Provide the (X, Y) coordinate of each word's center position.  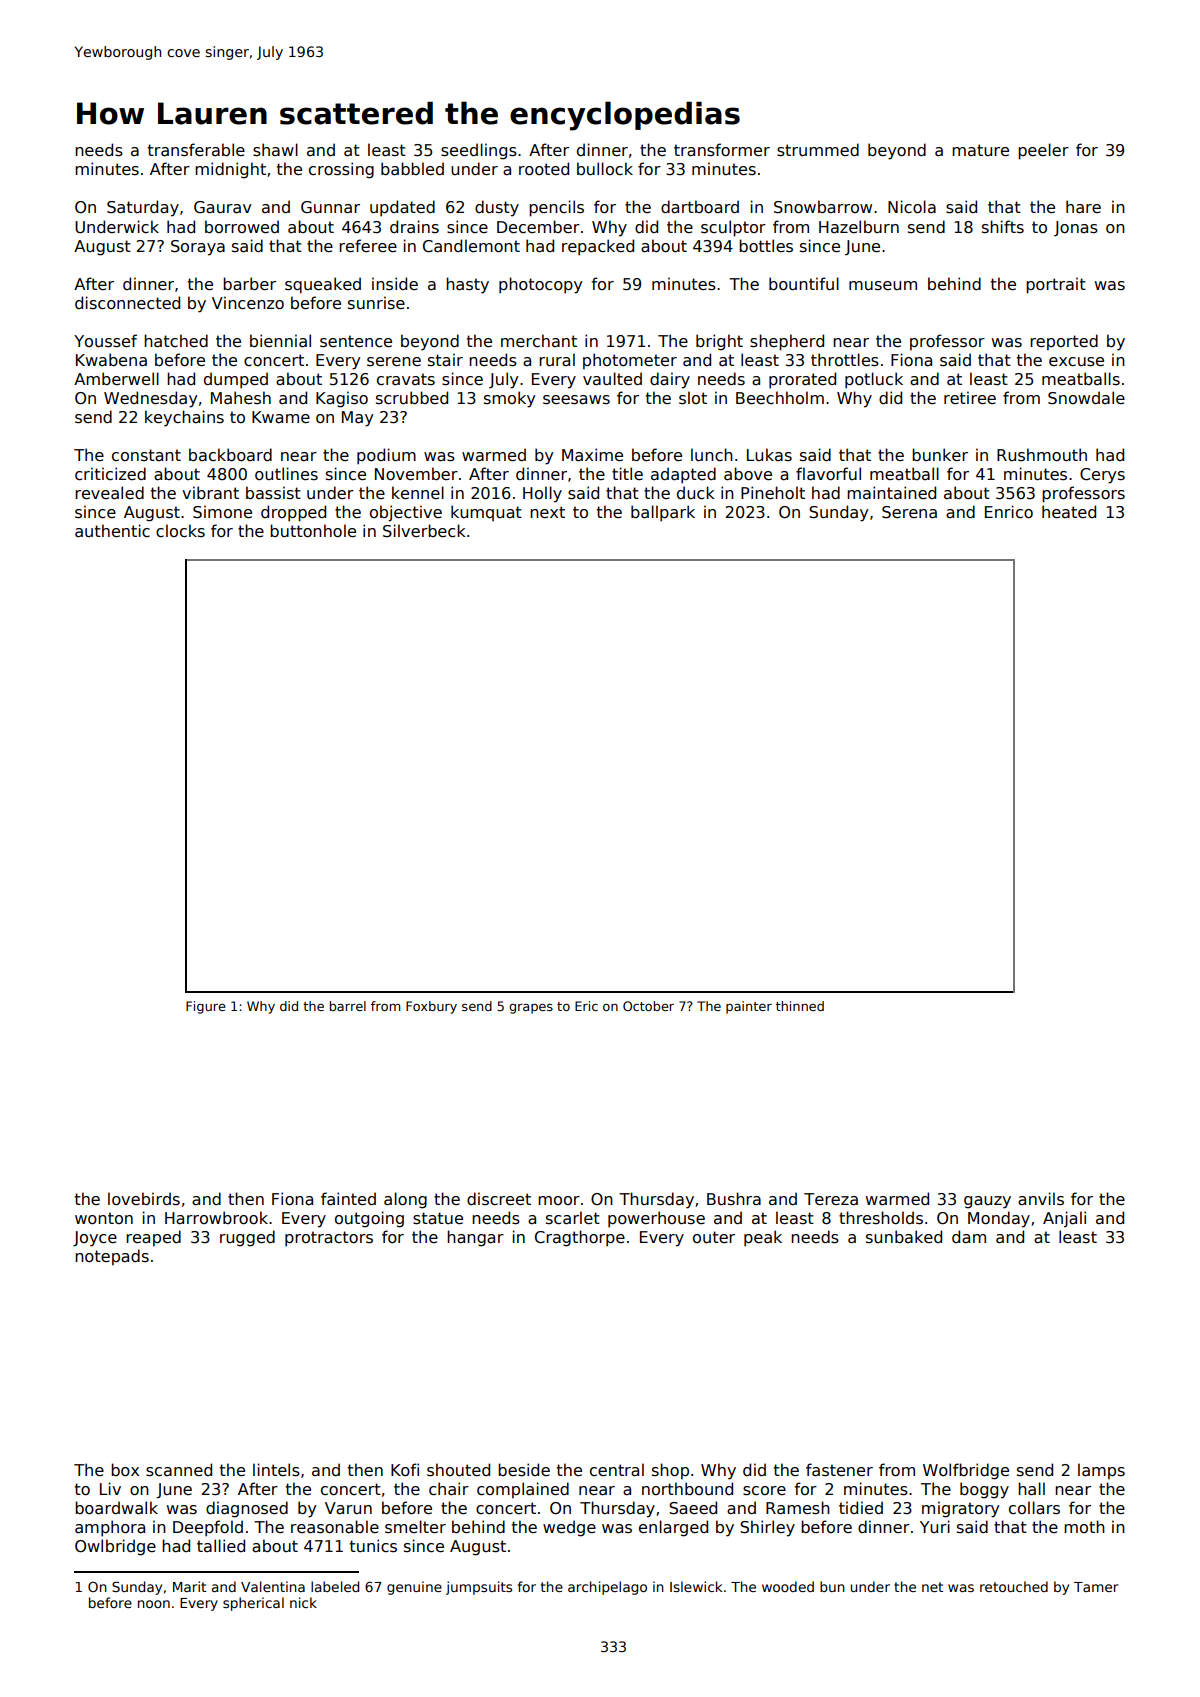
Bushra (734, 1198)
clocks (180, 530)
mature (980, 150)
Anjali (1064, 1219)
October (648, 1006)
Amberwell (116, 378)
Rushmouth (1042, 455)
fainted (348, 1199)
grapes (531, 1009)
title (627, 473)
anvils (1041, 1199)
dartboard (700, 207)
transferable (196, 150)
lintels (276, 1470)
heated (1069, 511)
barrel (347, 1006)
